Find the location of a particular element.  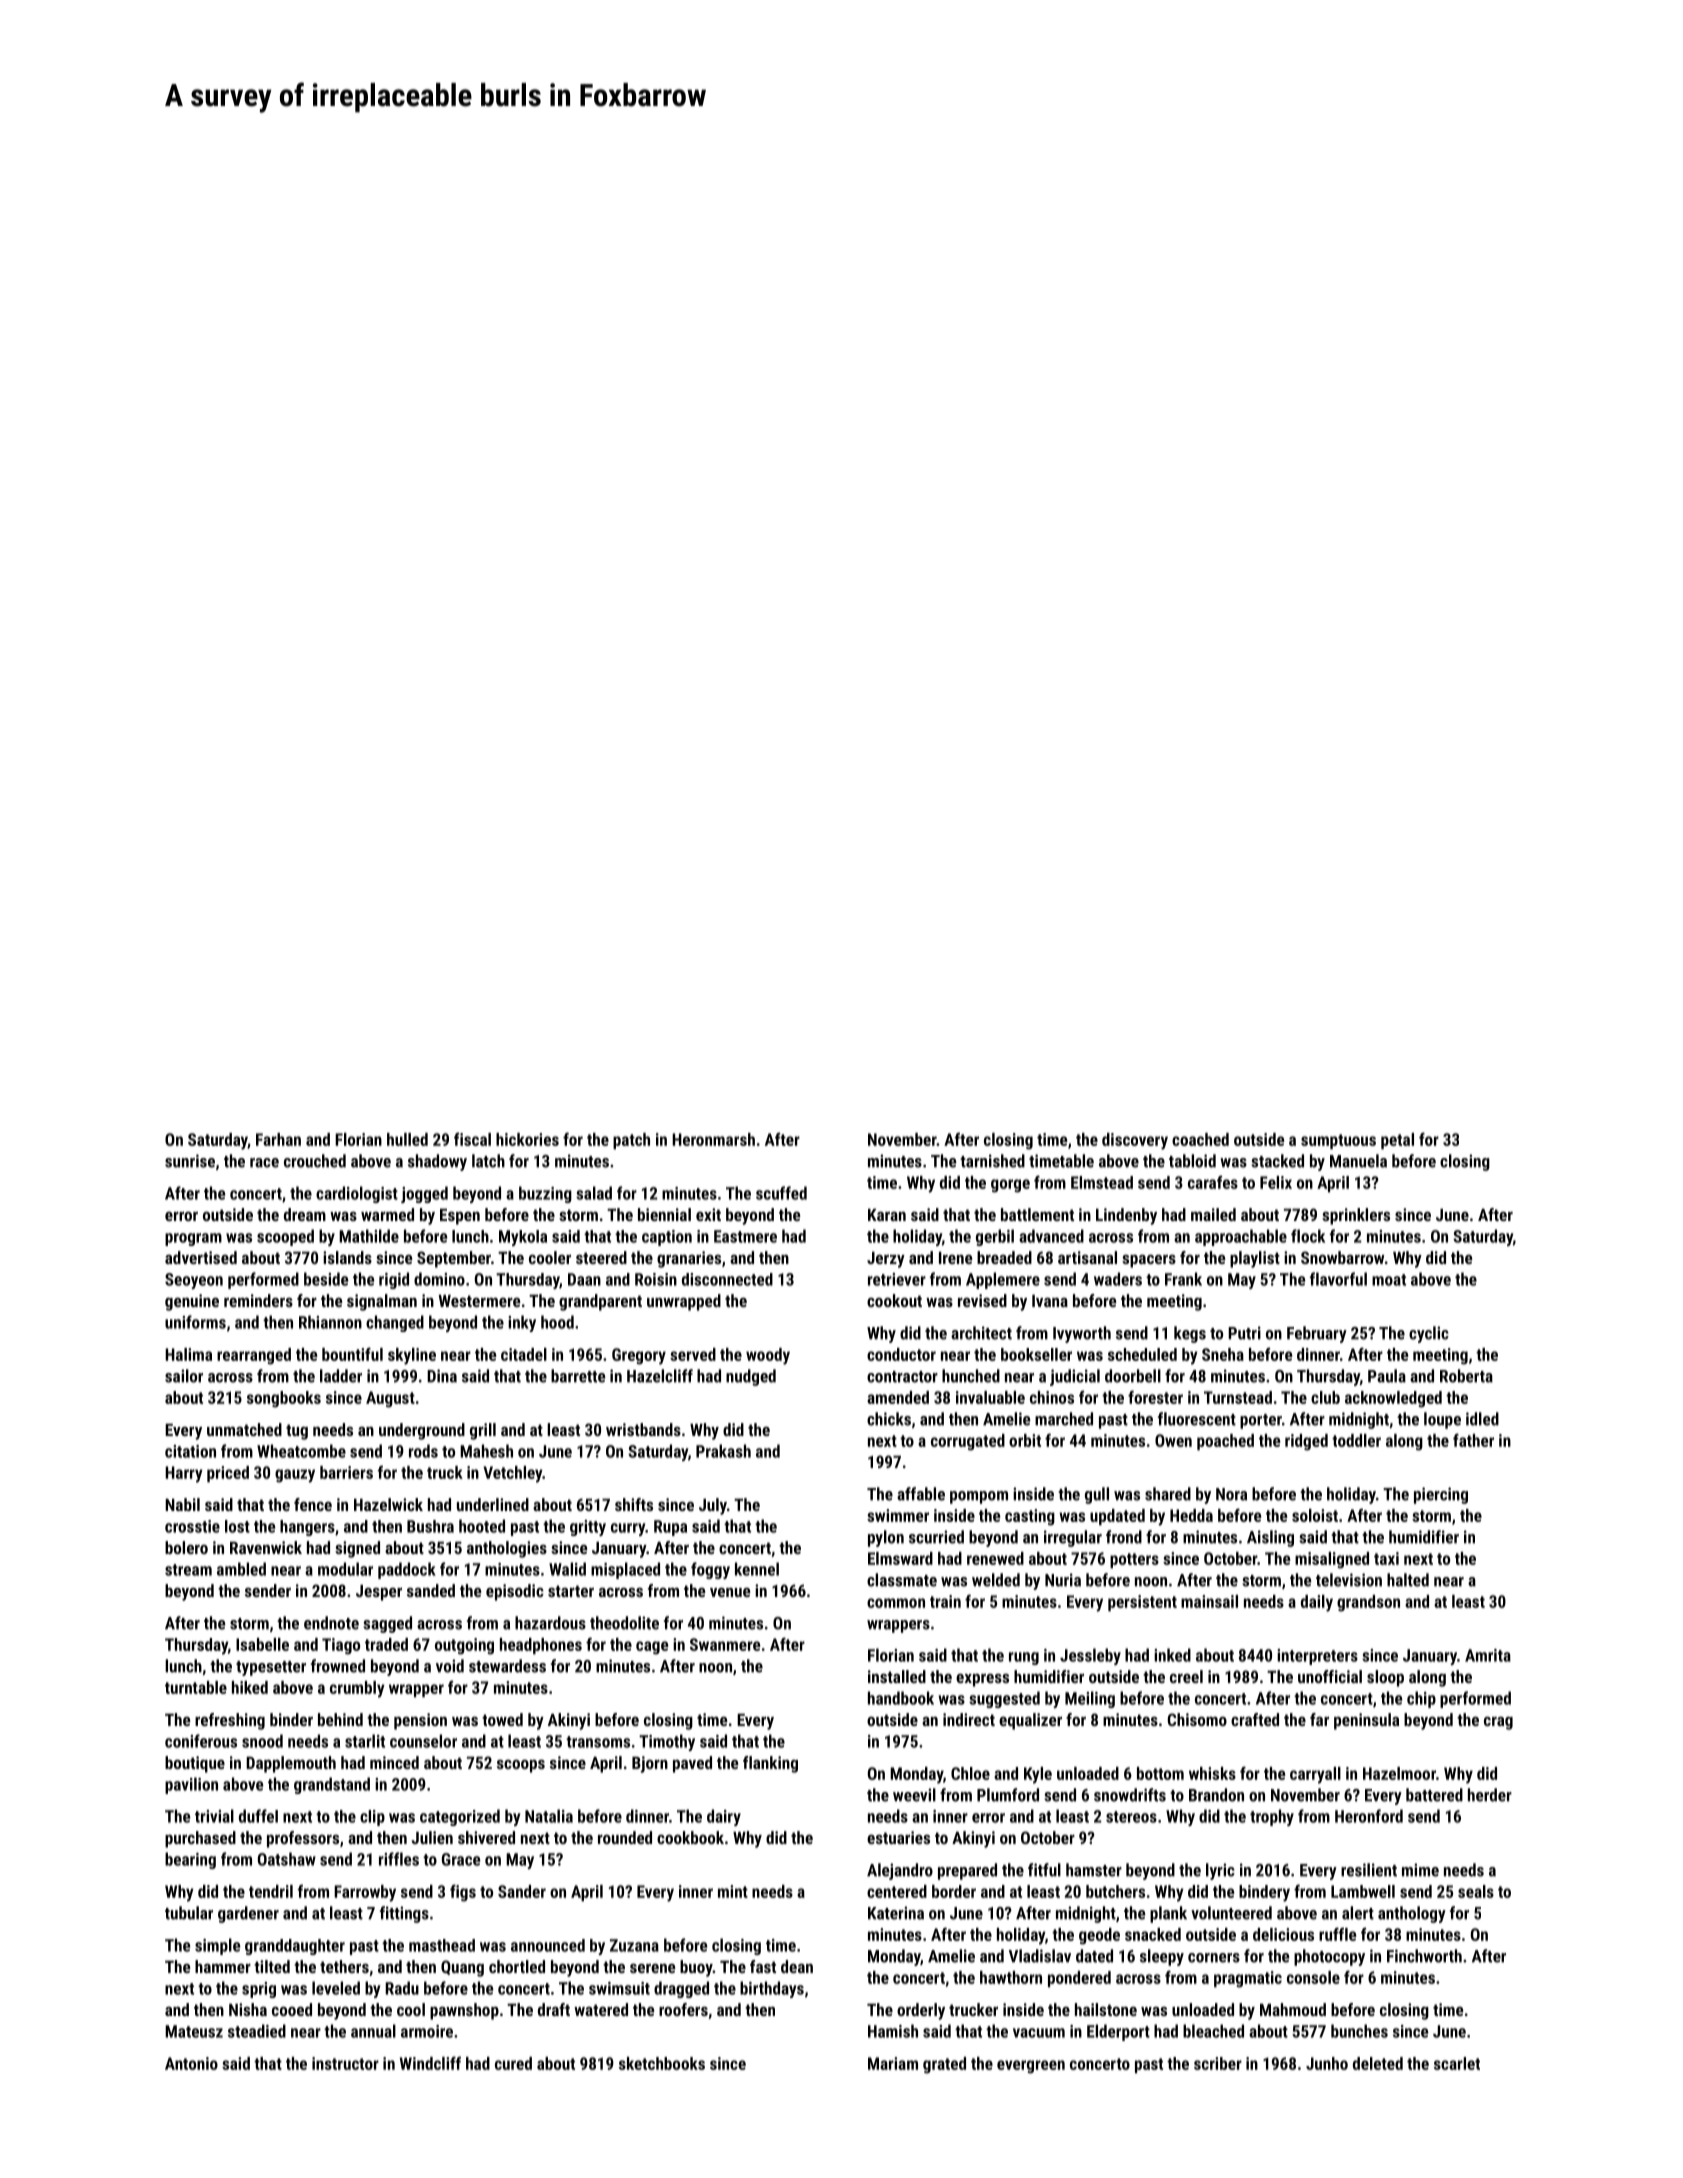

Antonio is located at coordinates (191, 2063).
